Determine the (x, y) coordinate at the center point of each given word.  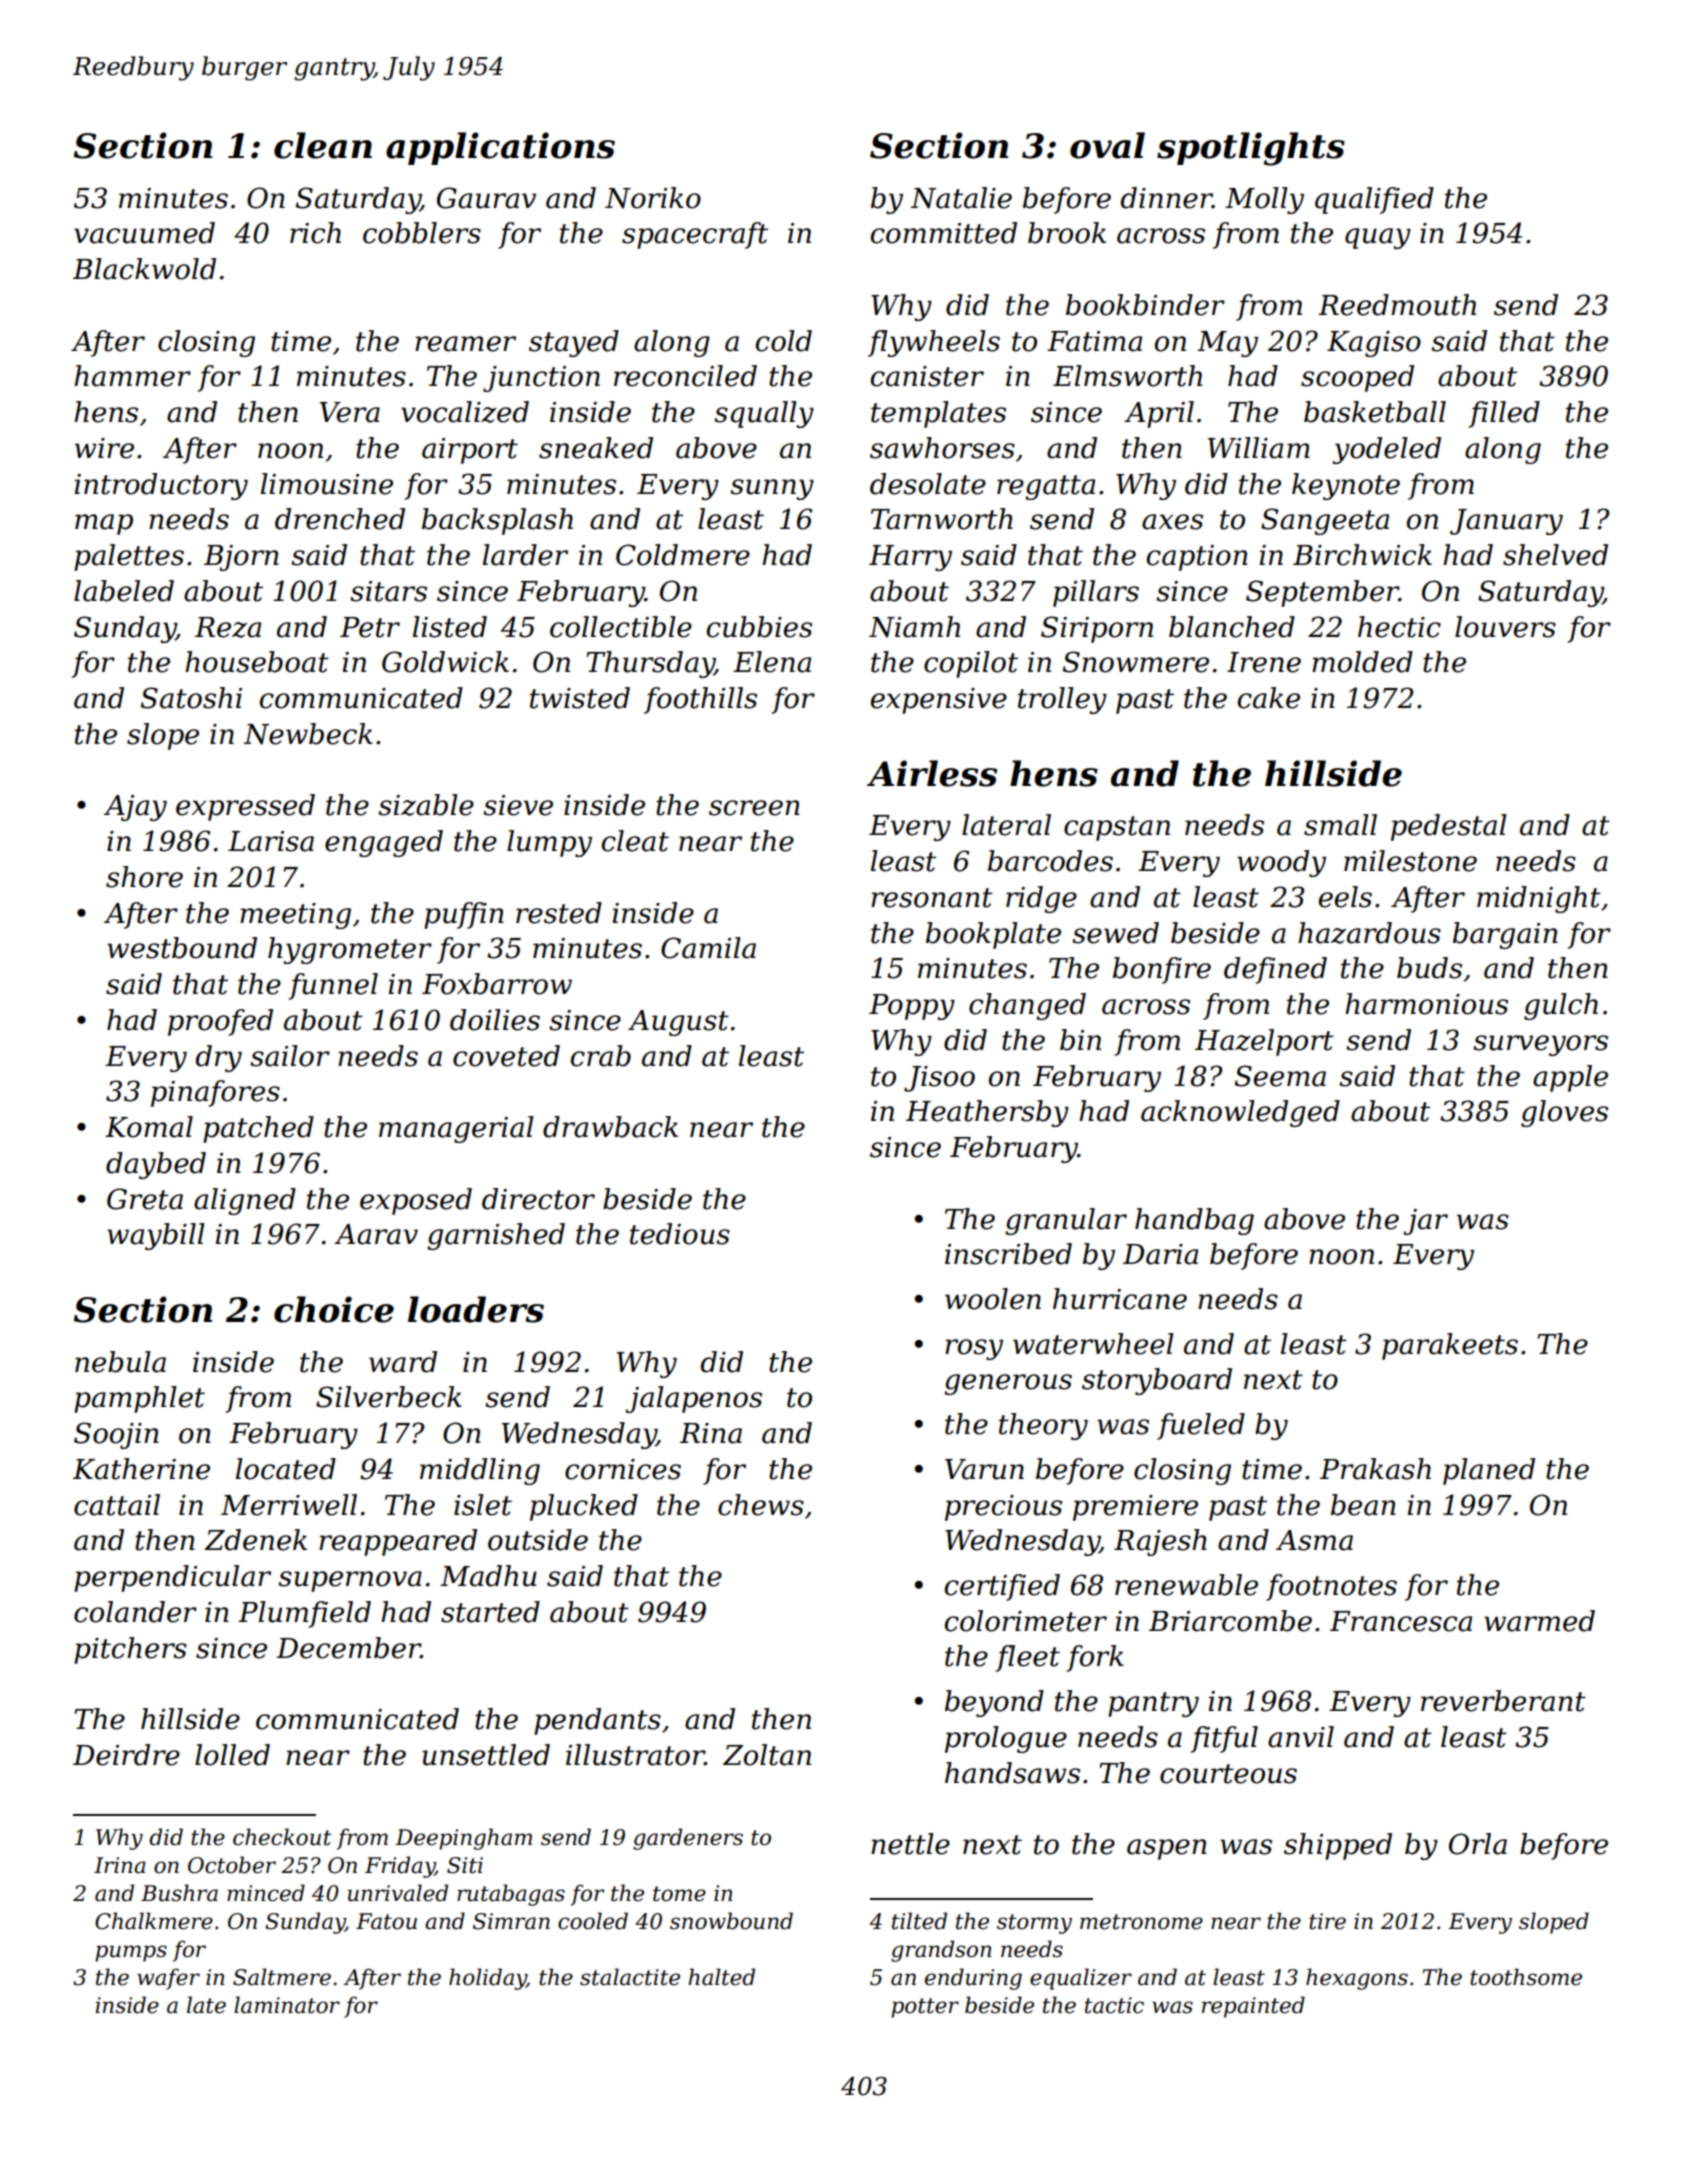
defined (1275, 970)
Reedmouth (1397, 305)
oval (1107, 145)
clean (323, 145)
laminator (287, 2005)
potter (925, 2008)
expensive (939, 701)
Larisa (271, 841)
